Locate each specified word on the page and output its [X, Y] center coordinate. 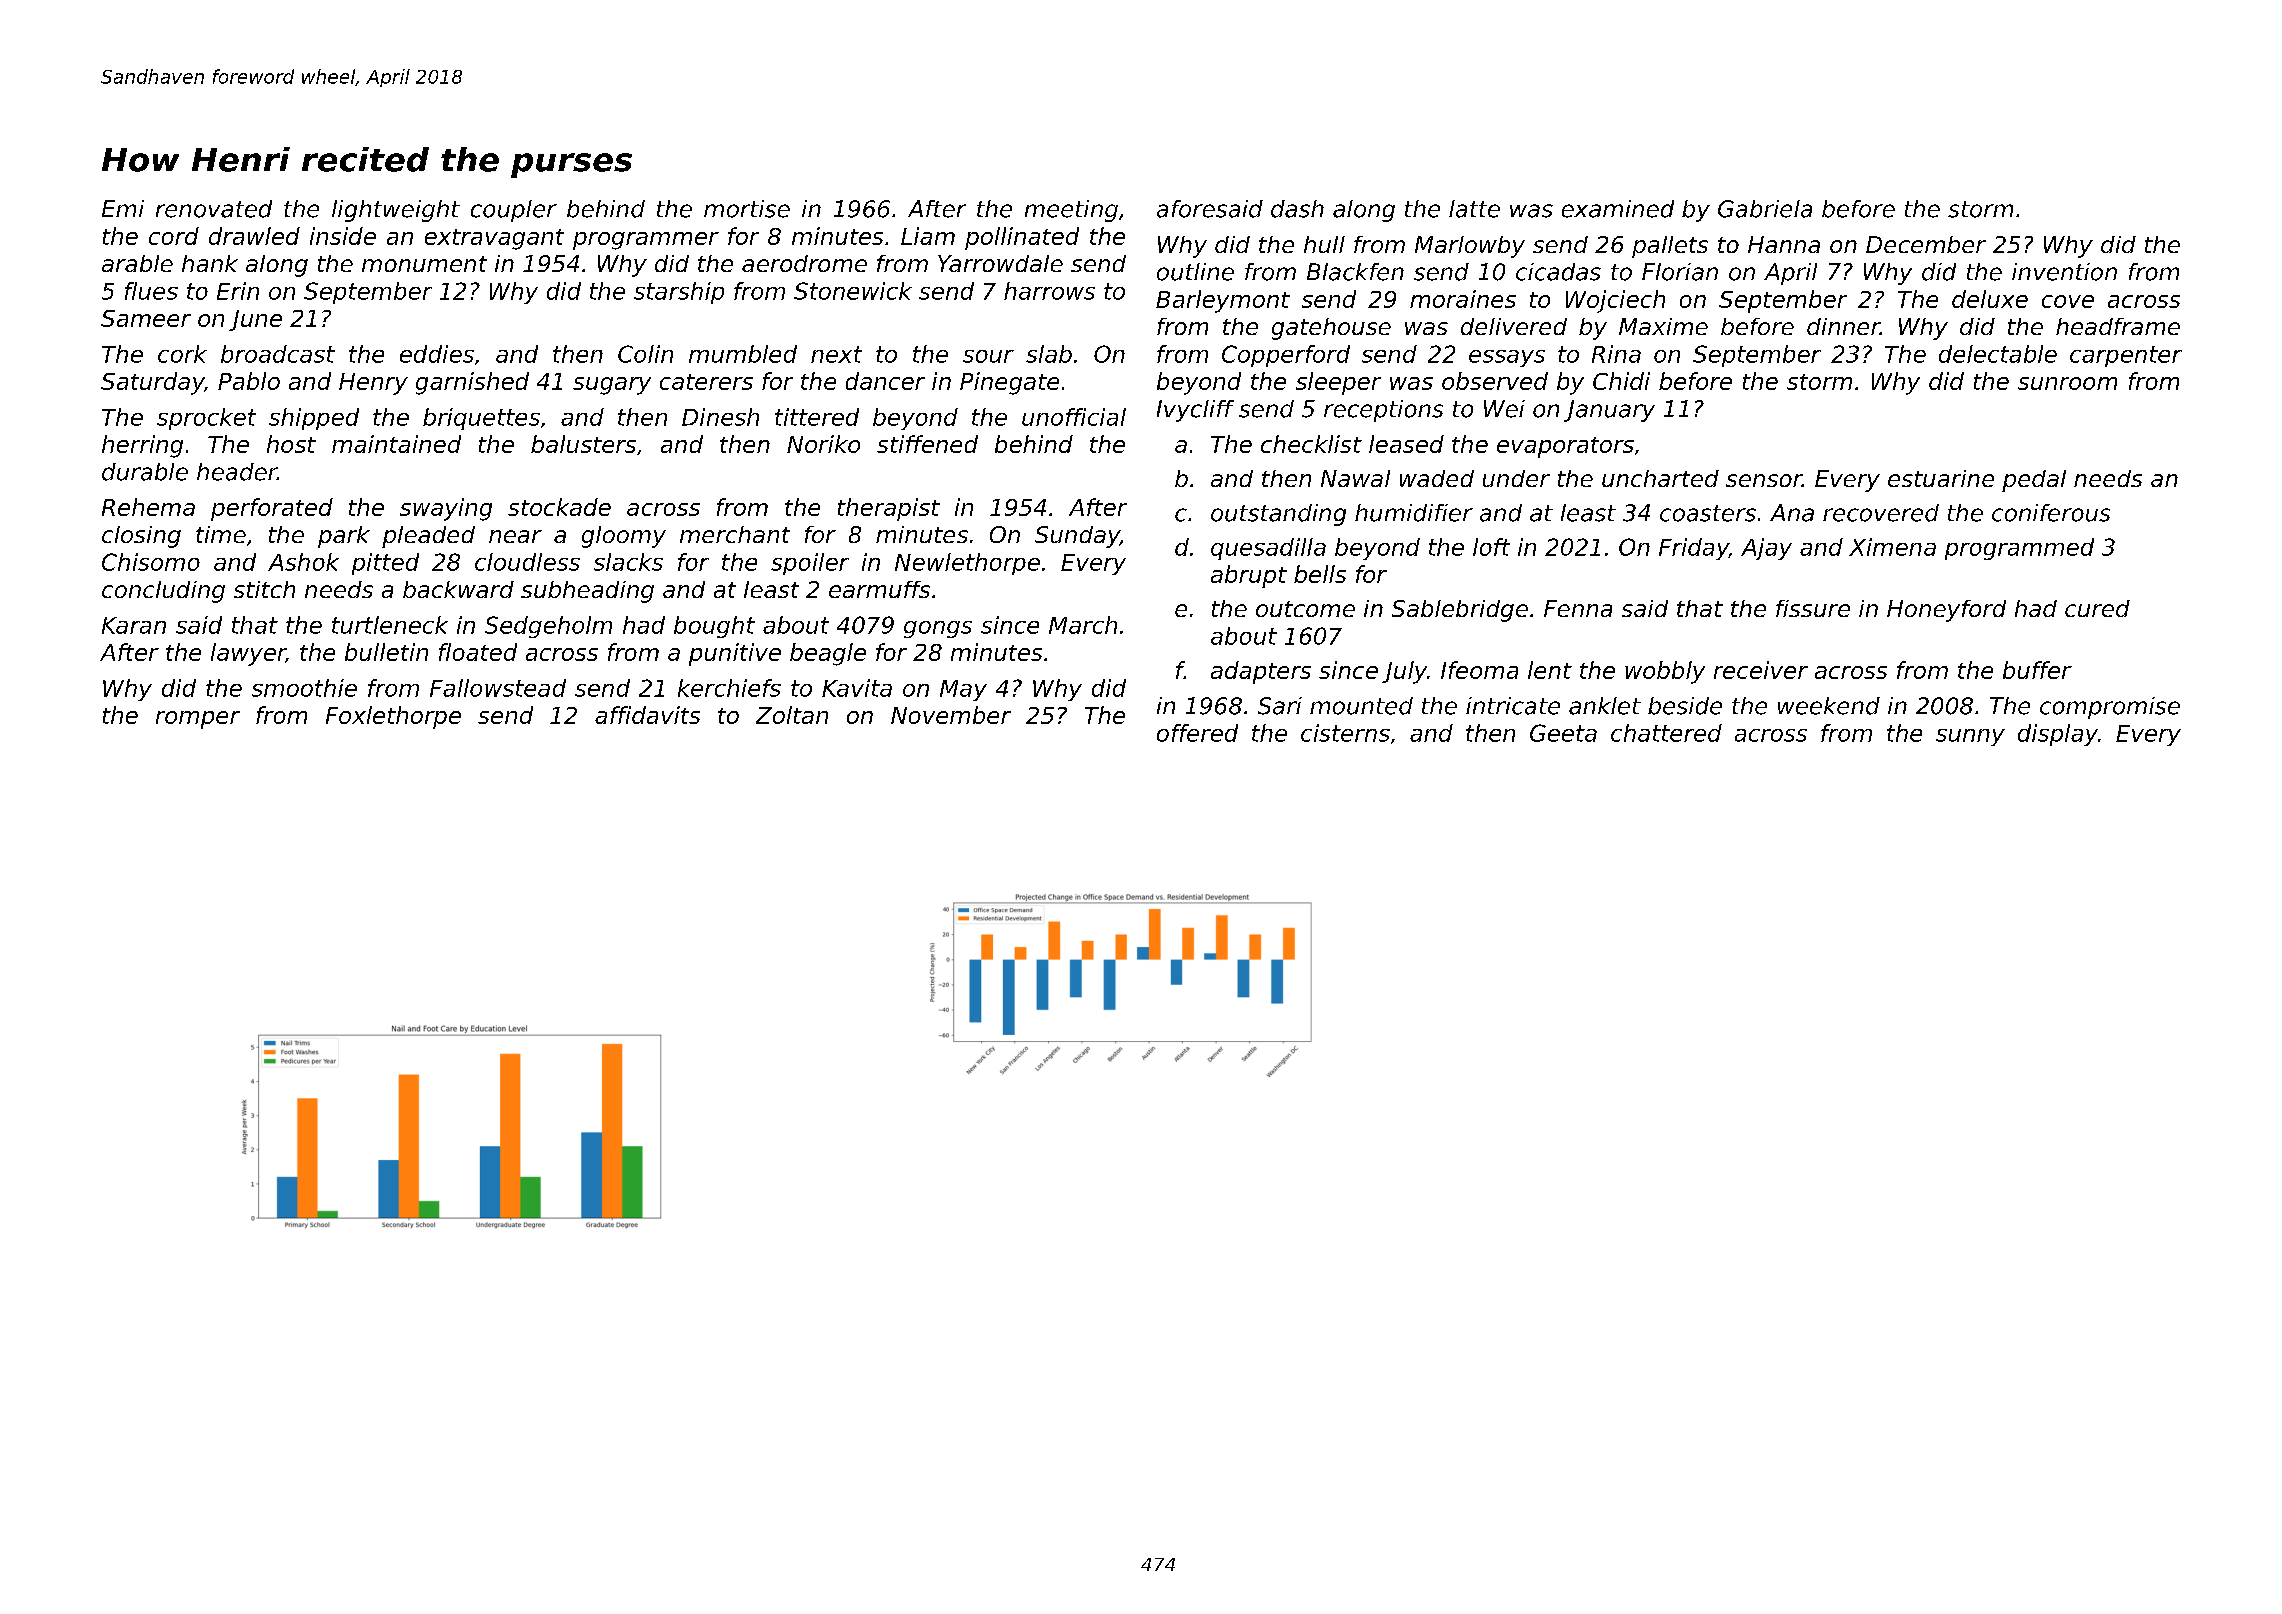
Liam [928, 236]
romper [198, 720]
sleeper [1338, 383]
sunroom [2067, 383]
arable [137, 263]
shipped [314, 419]
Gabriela [1765, 209]
